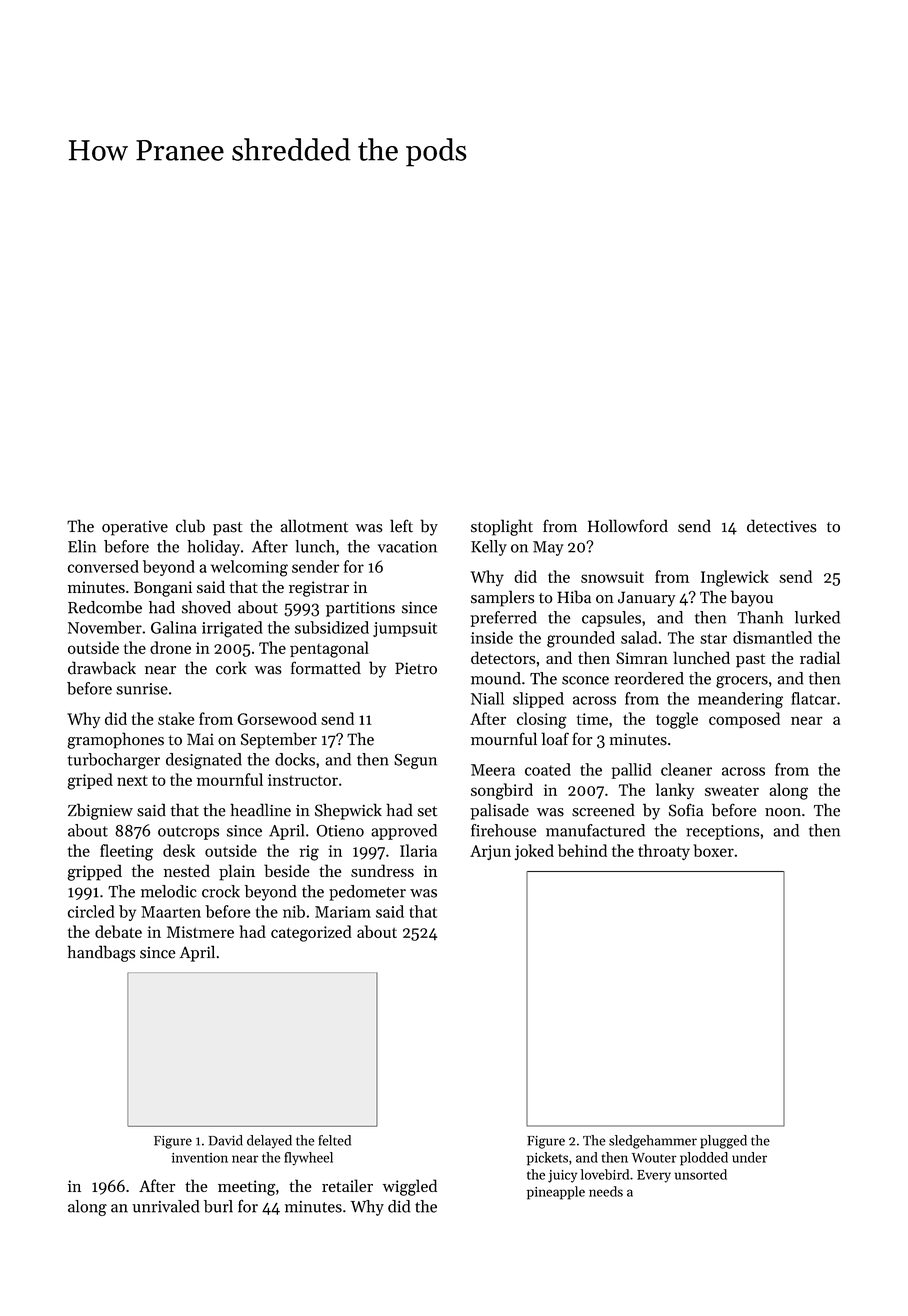 This page has width=908, height=1316. Describe the element at coordinates (493, 770) in the page. I see `Meera` at that location.
